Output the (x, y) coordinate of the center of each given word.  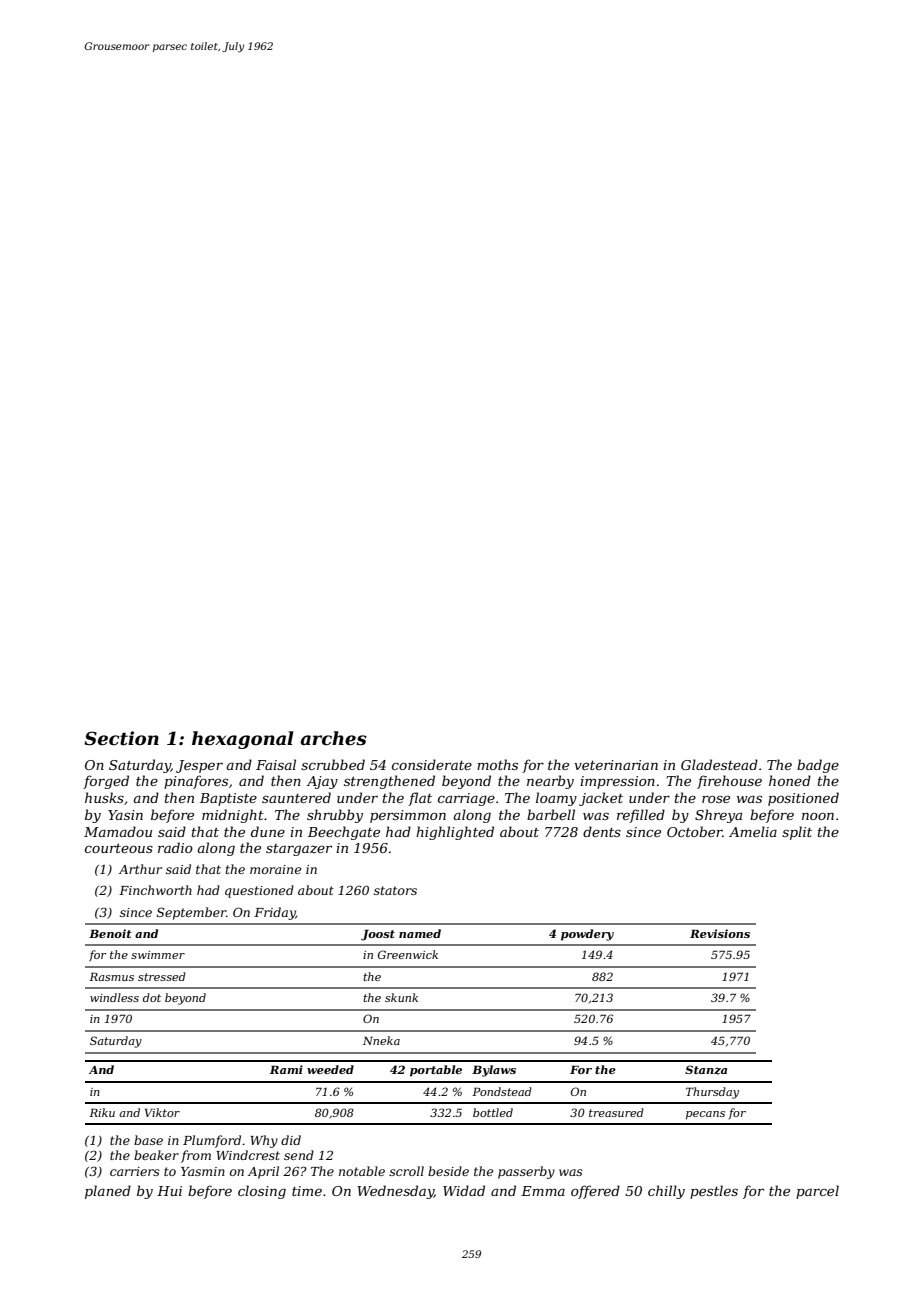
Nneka (381, 1040)
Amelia (753, 831)
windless (114, 997)
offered (595, 1192)
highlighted (455, 833)
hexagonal (242, 740)
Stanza (706, 1070)
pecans (705, 1115)
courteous (119, 848)
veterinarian (616, 765)
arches (333, 738)
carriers (135, 1171)
